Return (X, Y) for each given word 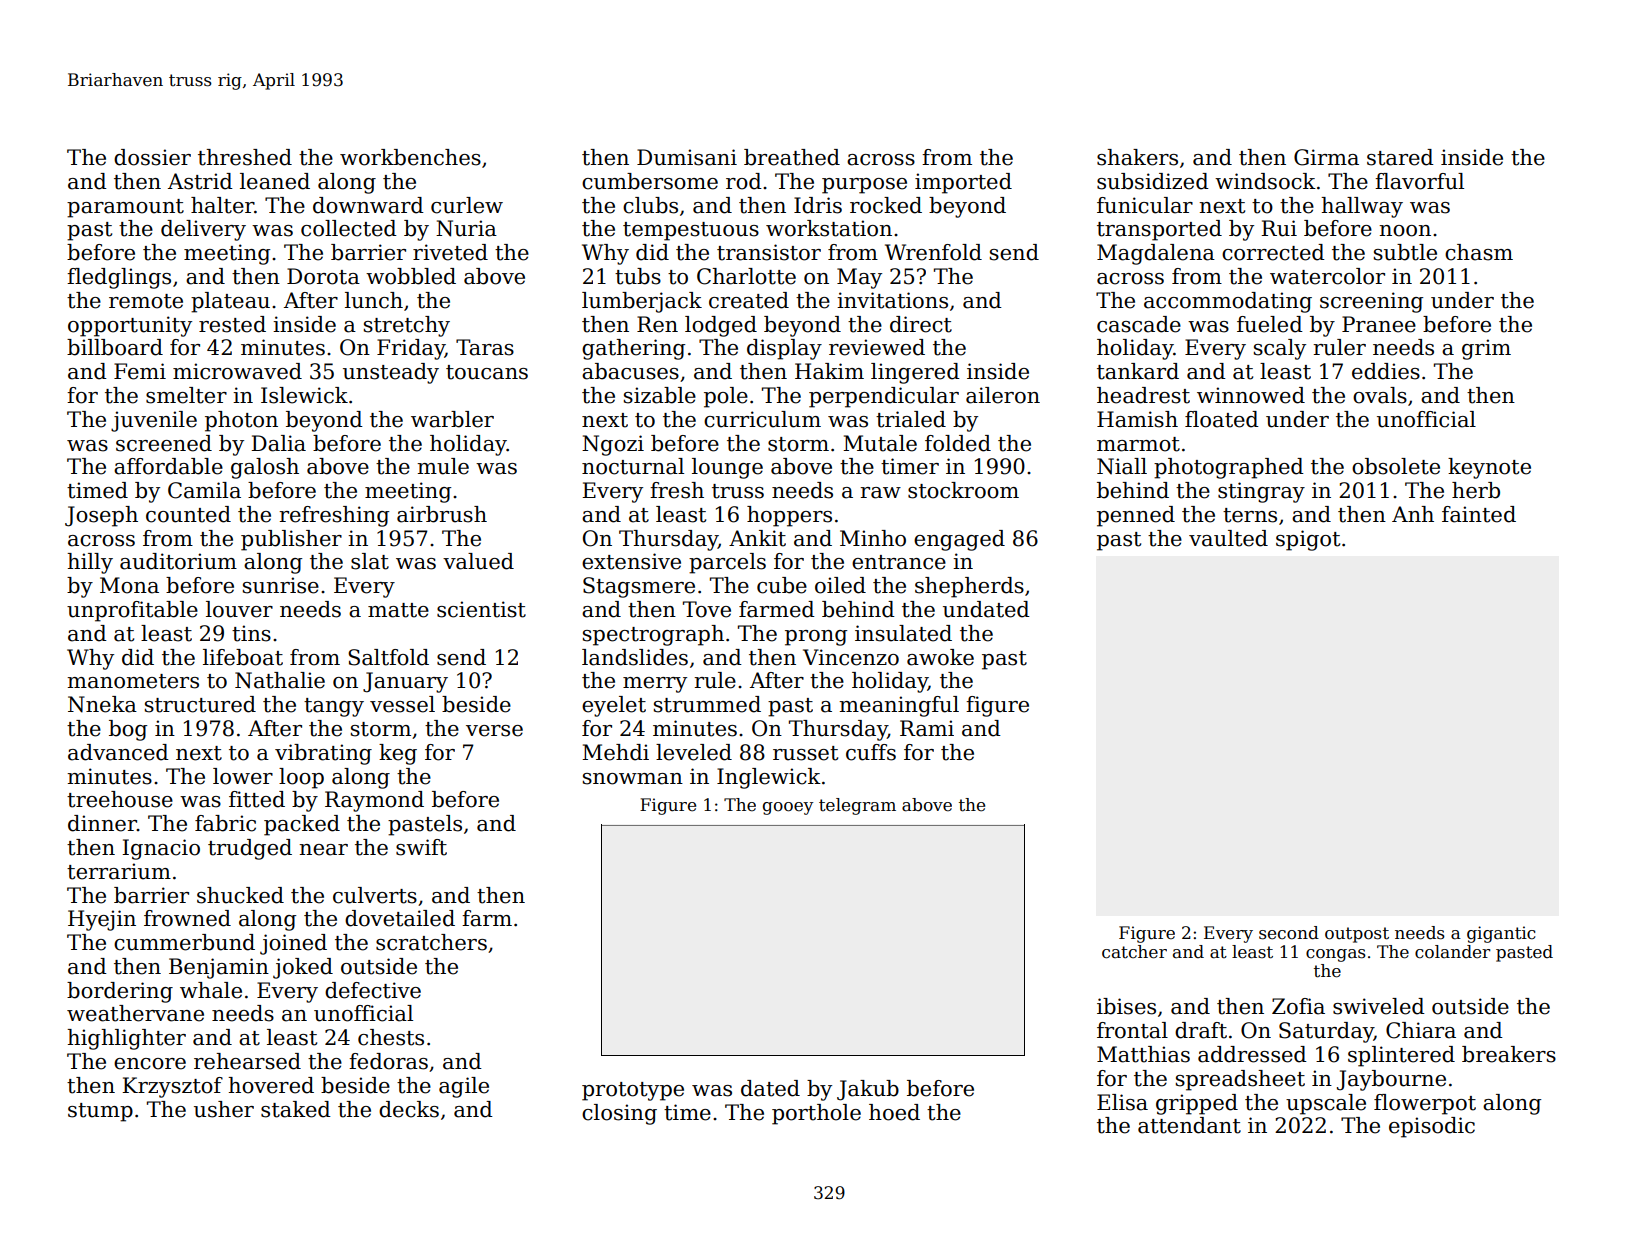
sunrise (281, 585)
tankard (1138, 371)
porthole (816, 1114)
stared (1400, 157)
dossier (152, 157)
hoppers (789, 516)
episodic (1432, 1127)
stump (100, 1112)
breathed (792, 157)
